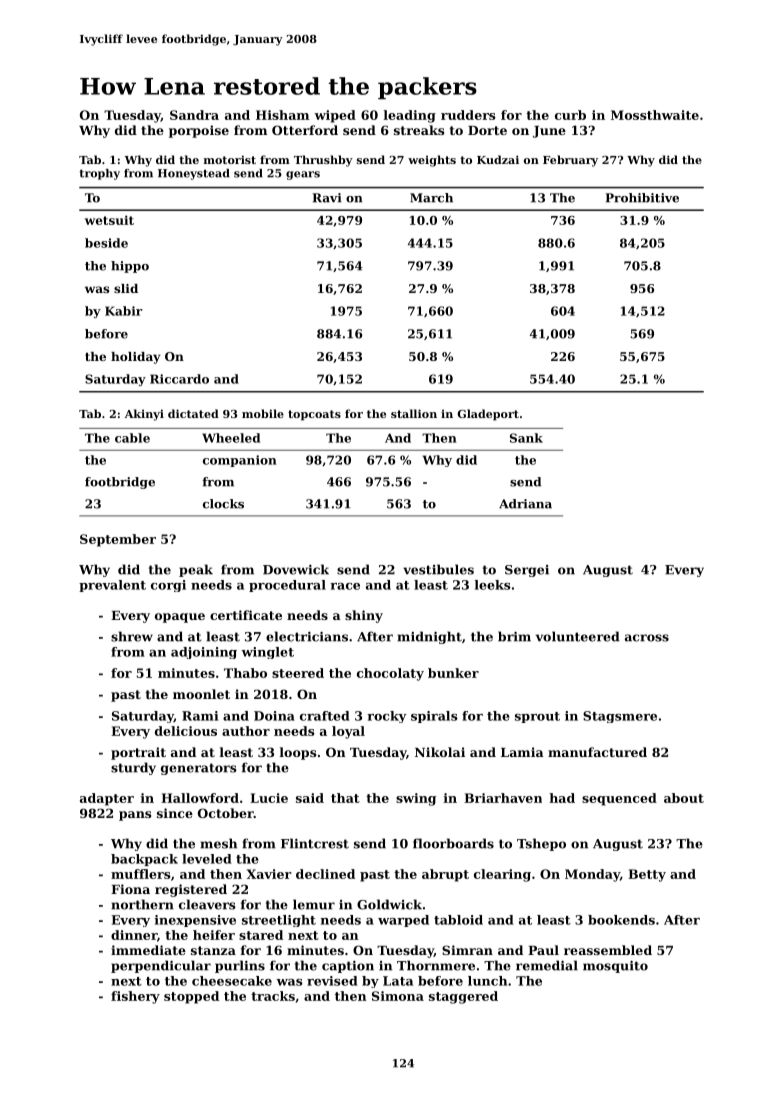 This screenshot has width=783, height=1110. What do you see at coordinates (431, 198) in the screenshot?
I see `March` at bounding box center [431, 198].
